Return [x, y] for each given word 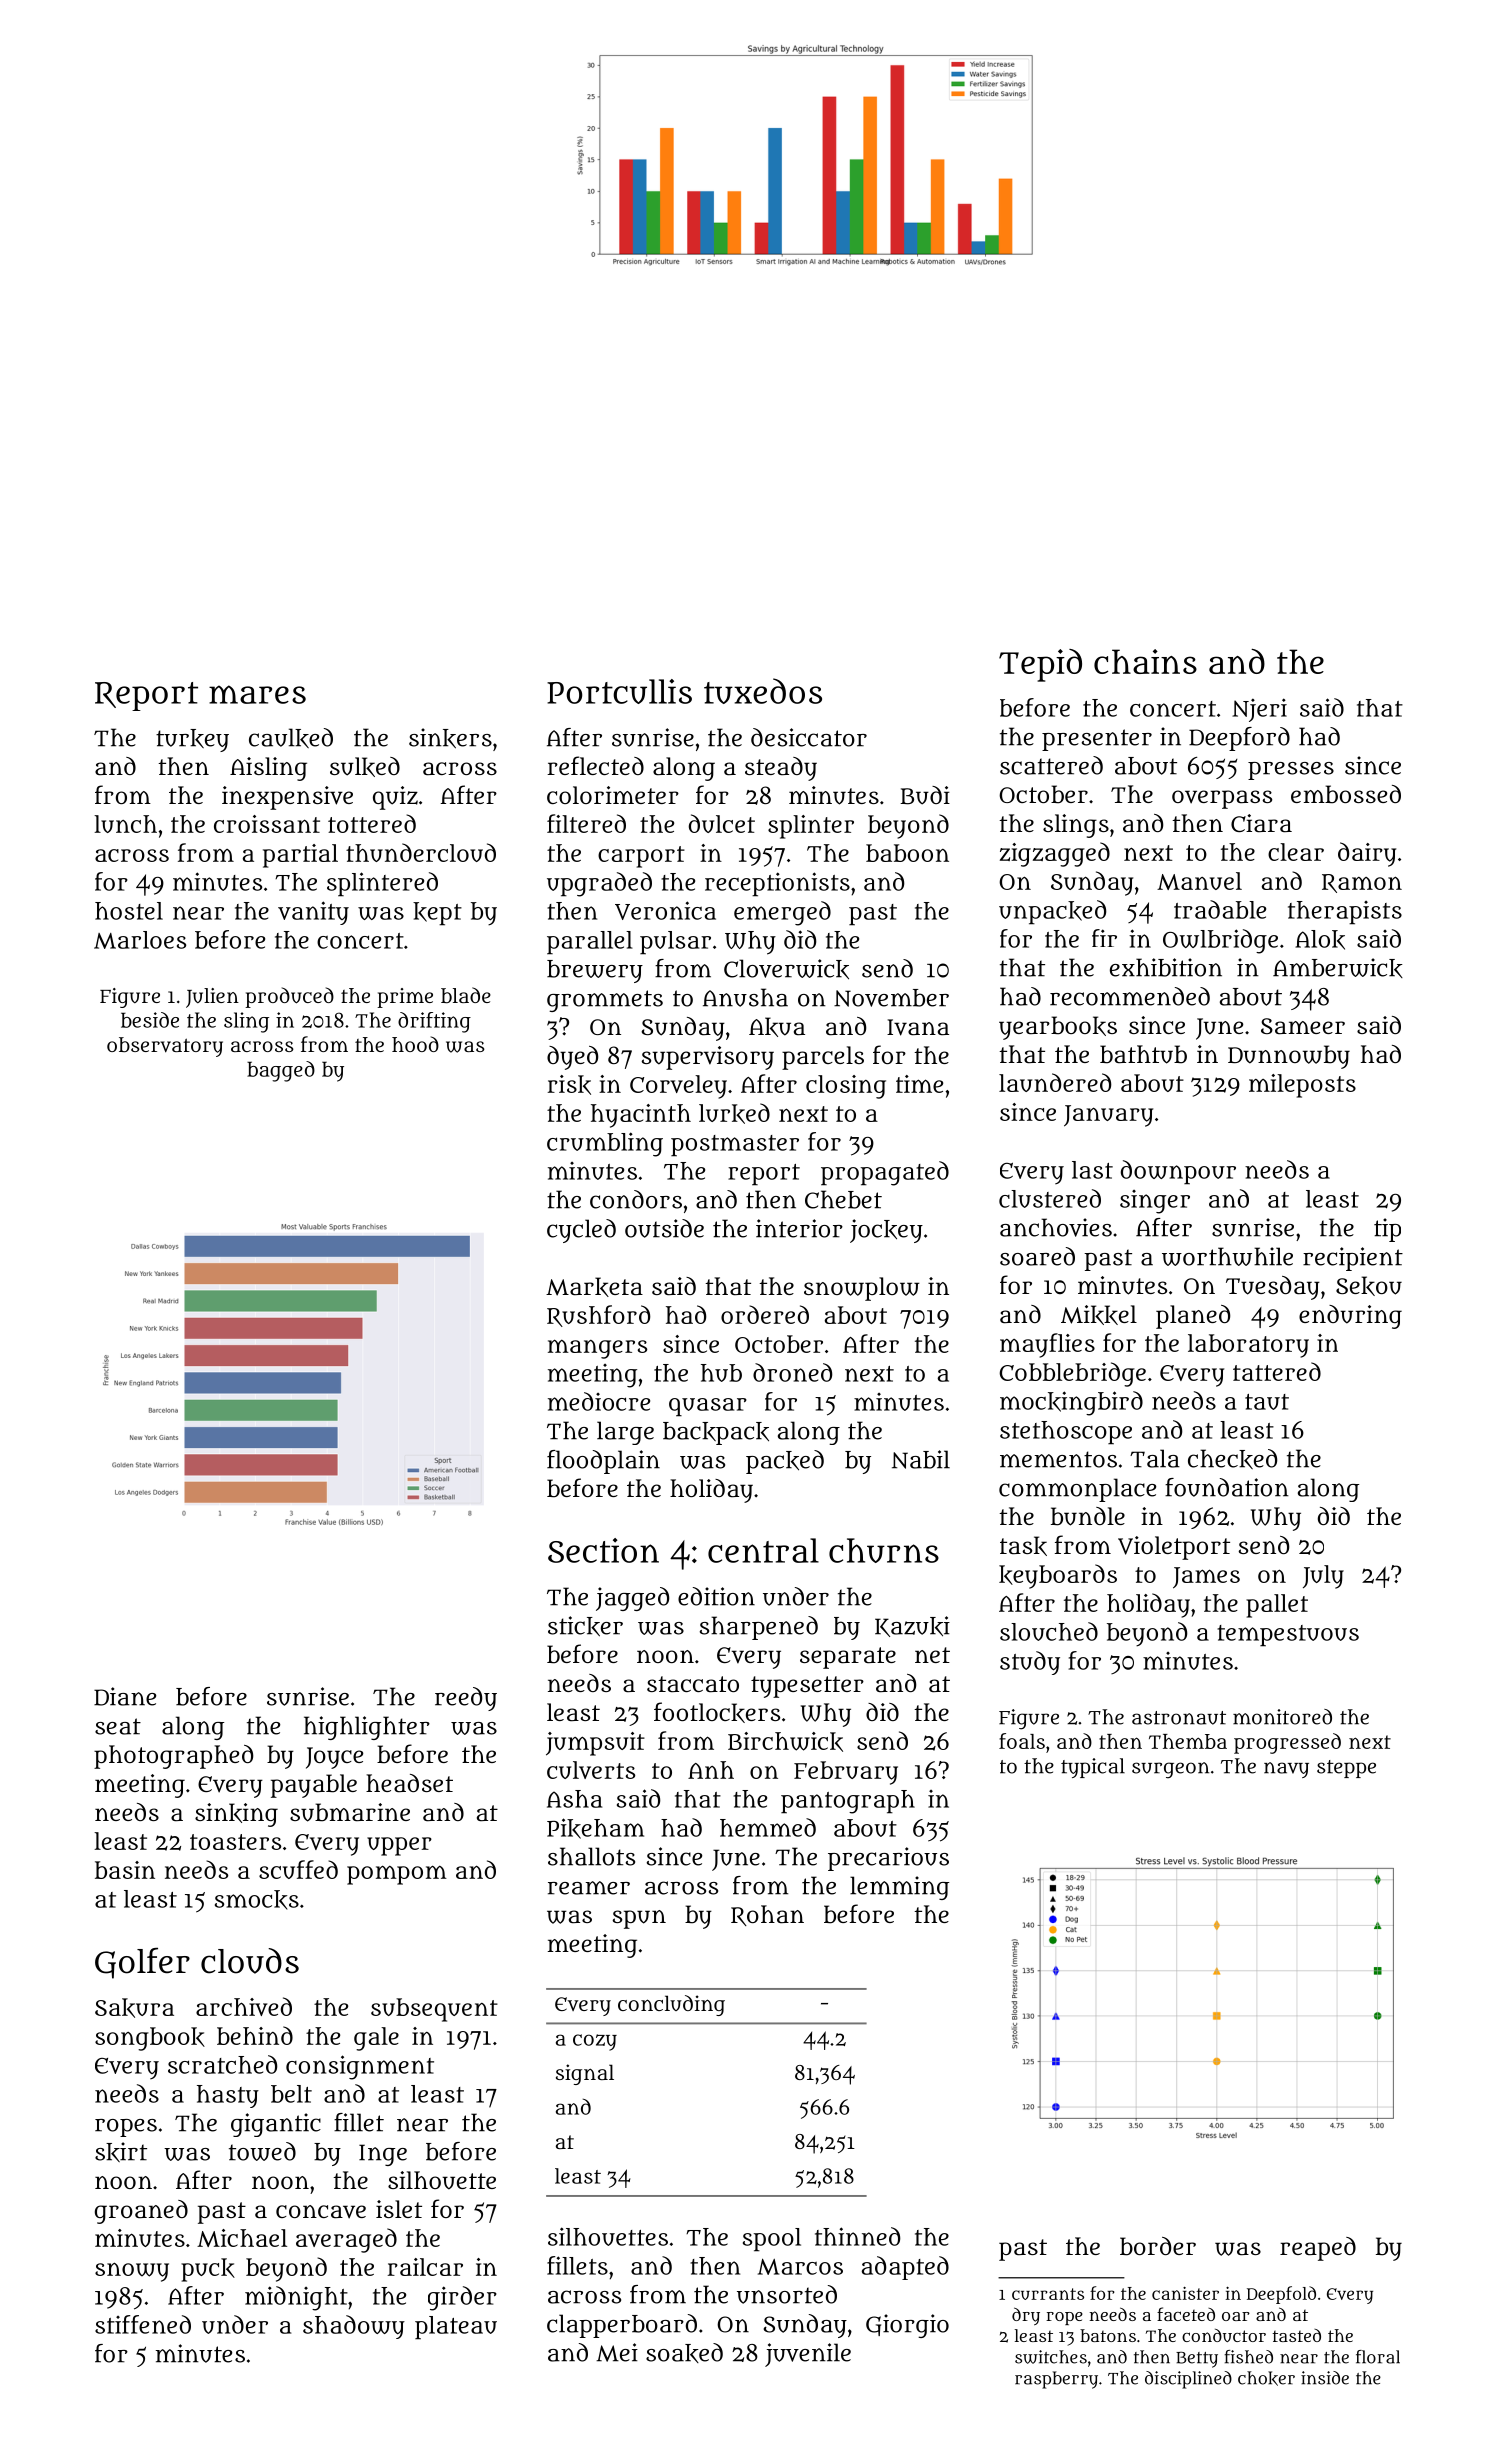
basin [125, 1870]
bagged [281, 1071]
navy [1286, 1770]
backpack [716, 1433]
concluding [671, 2005]
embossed [1346, 794]
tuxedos [763, 691]
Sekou [1369, 1286]
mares [257, 694]
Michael [242, 2238]
